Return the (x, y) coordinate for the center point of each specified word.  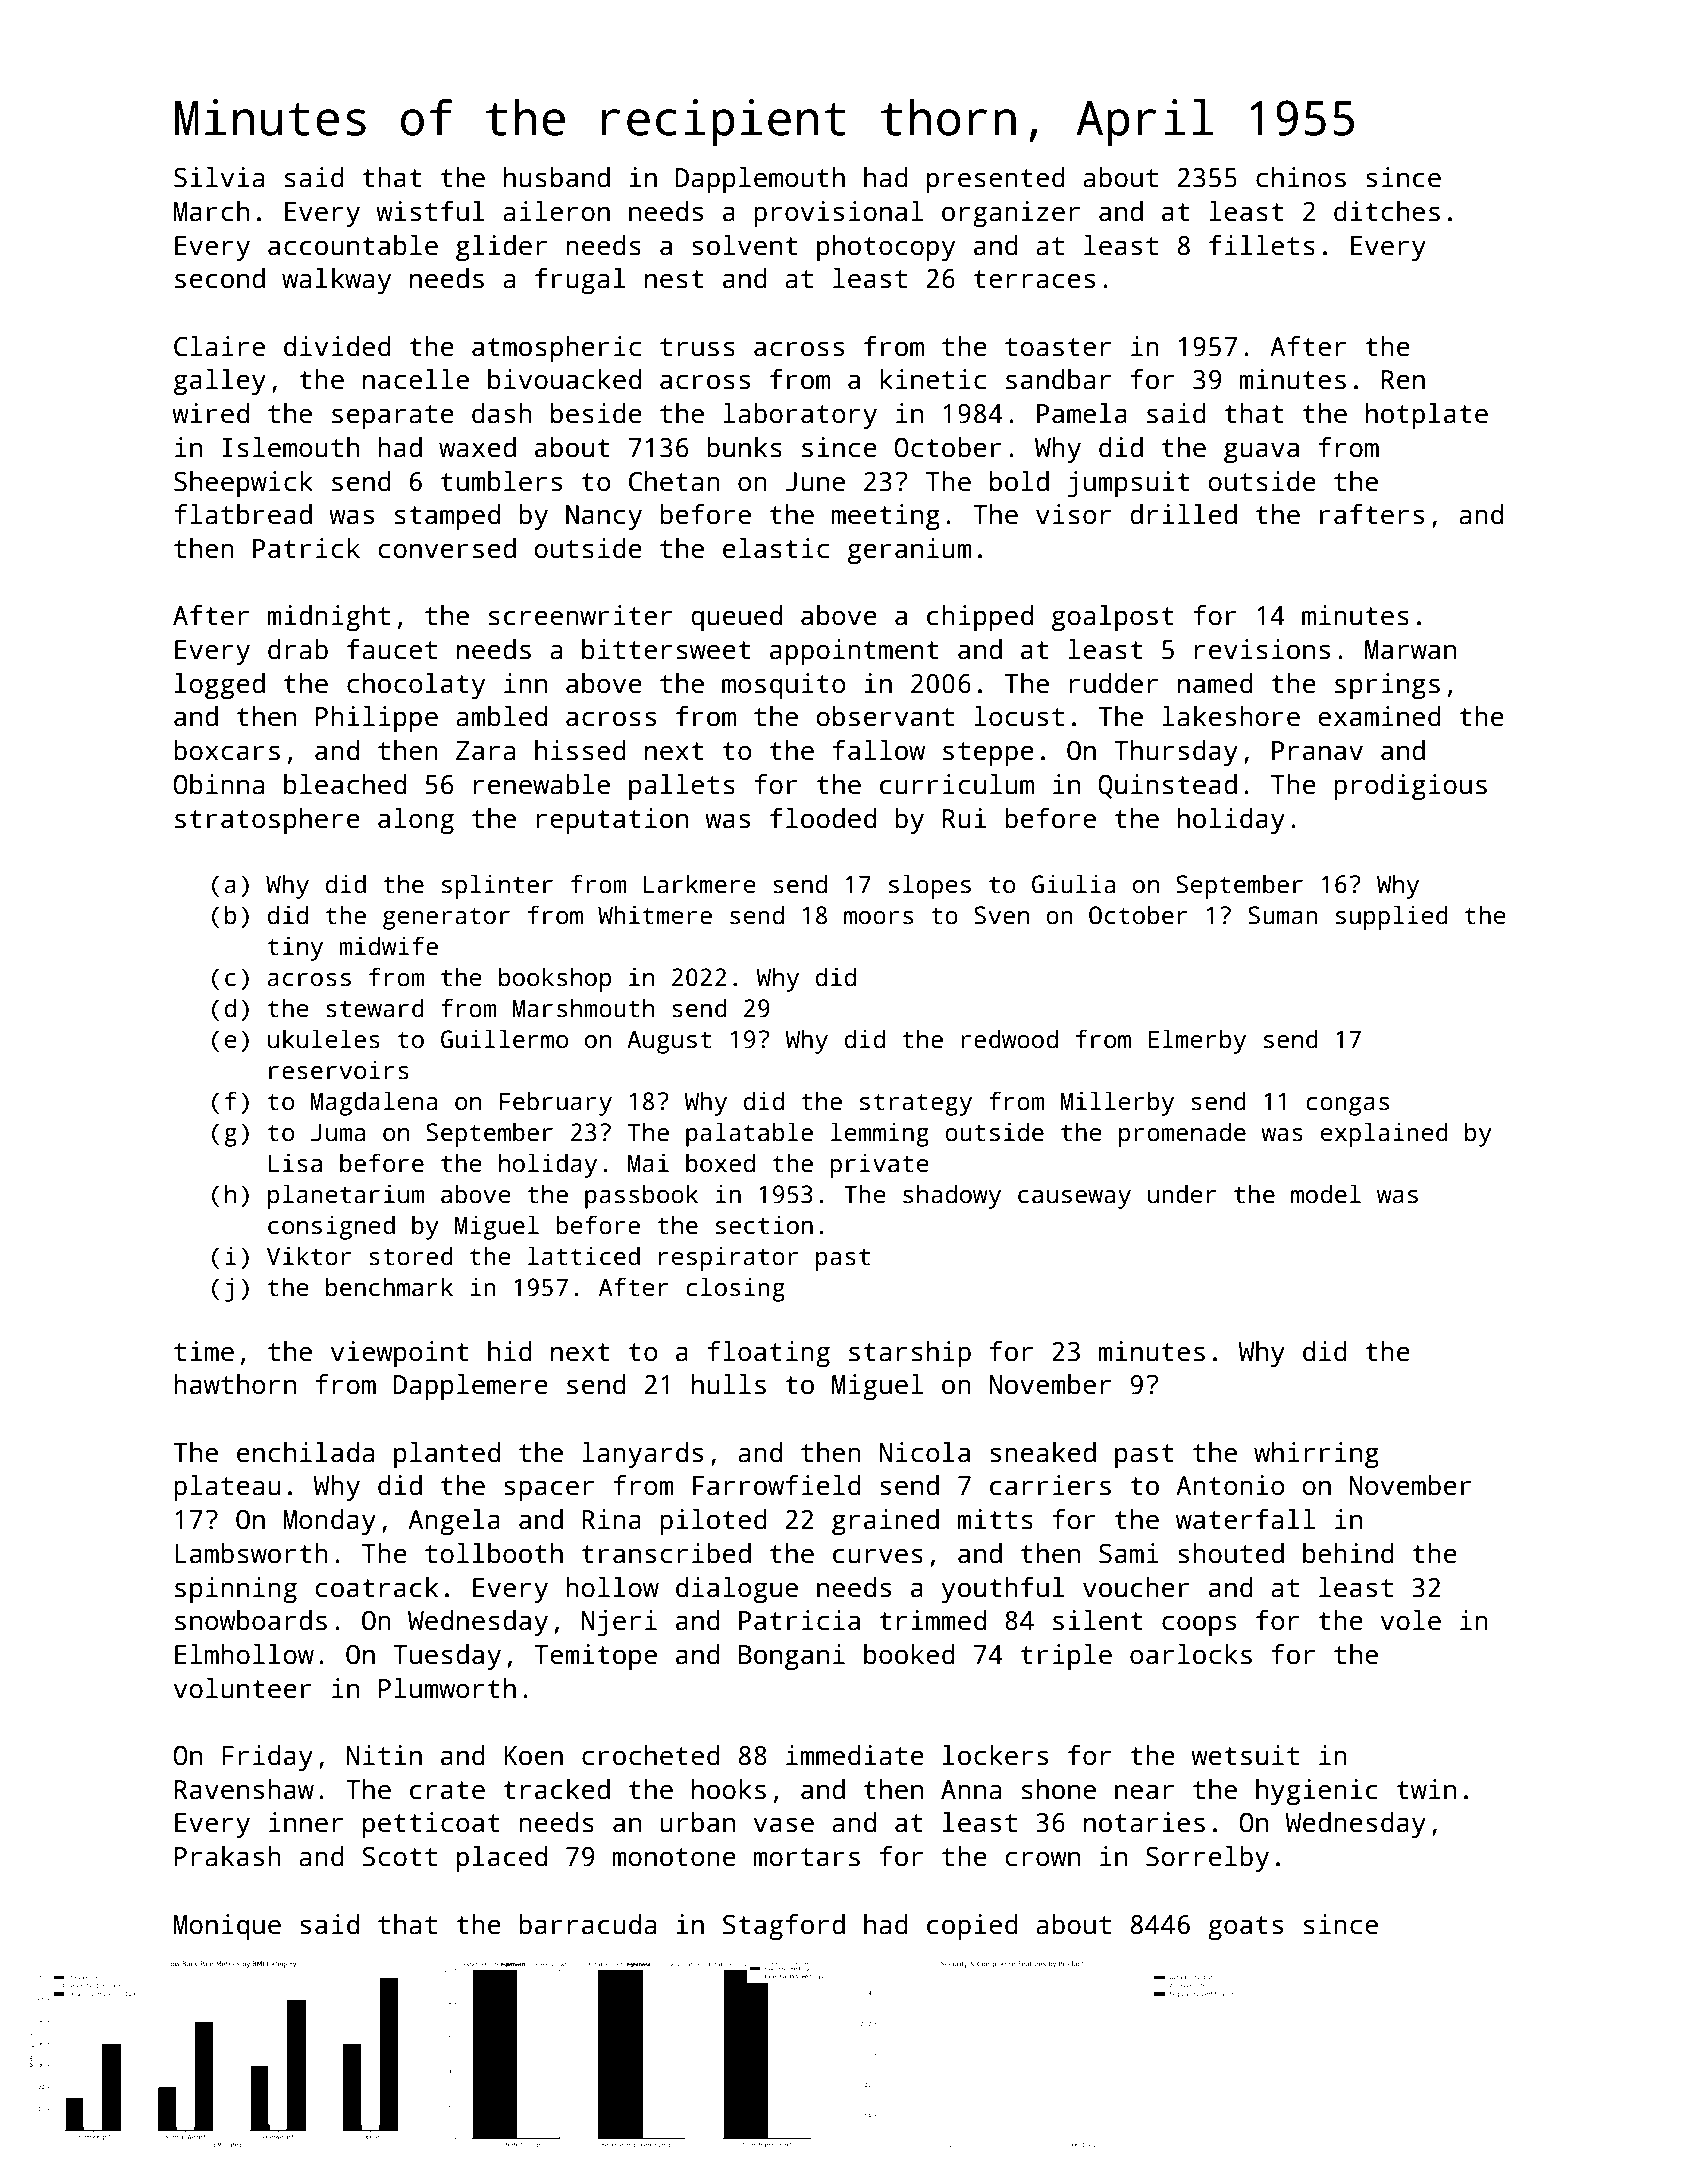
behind (1348, 1553)
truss (697, 347)
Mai (648, 1163)
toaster (1058, 347)
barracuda (587, 1924)
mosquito (784, 686)
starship (910, 1354)
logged (220, 686)
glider (501, 248)
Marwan (1410, 650)
